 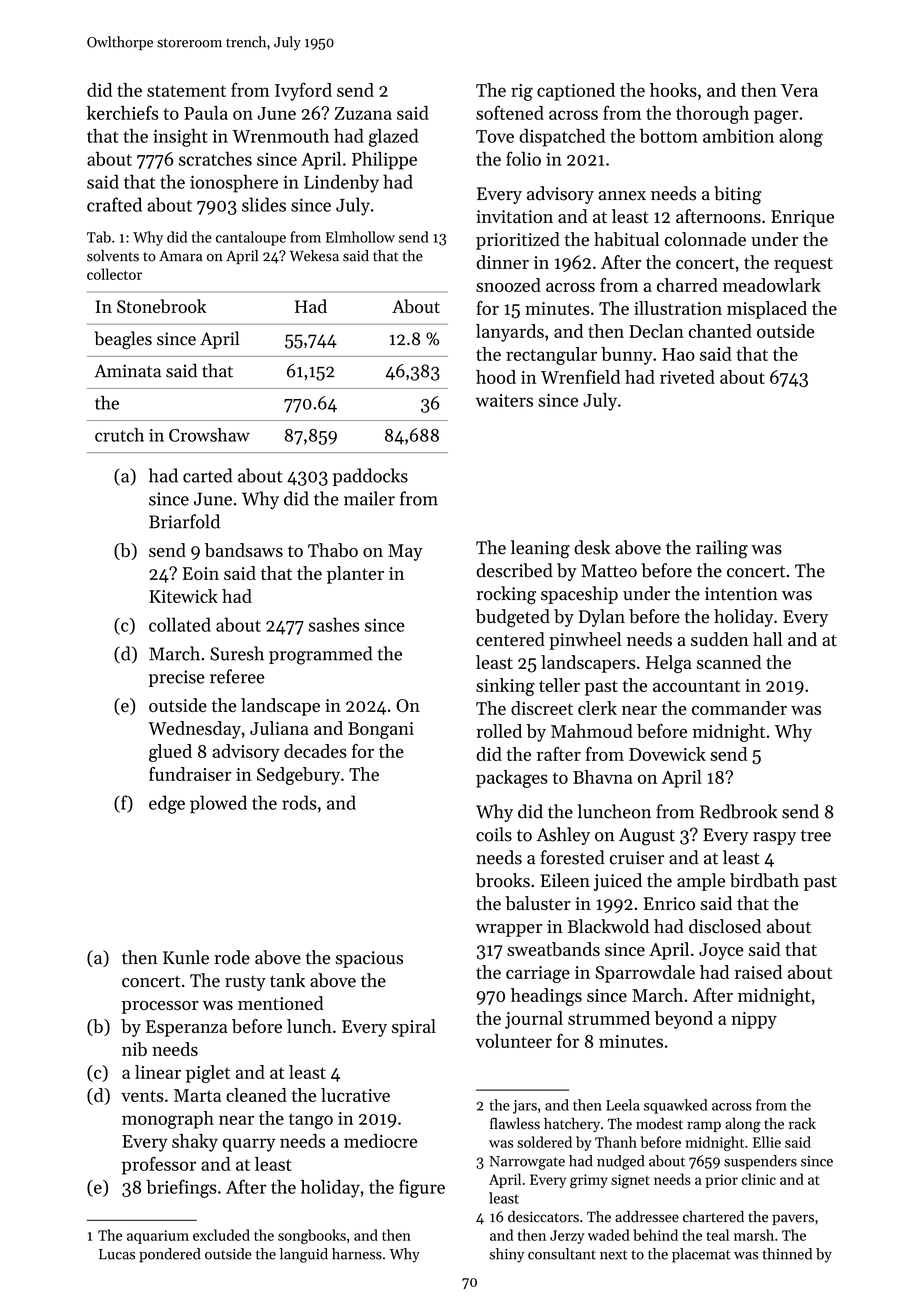 What do you see at coordinates (799, 90) in the screenshot?
I see `Vera` at bounding box center [799, 90].
